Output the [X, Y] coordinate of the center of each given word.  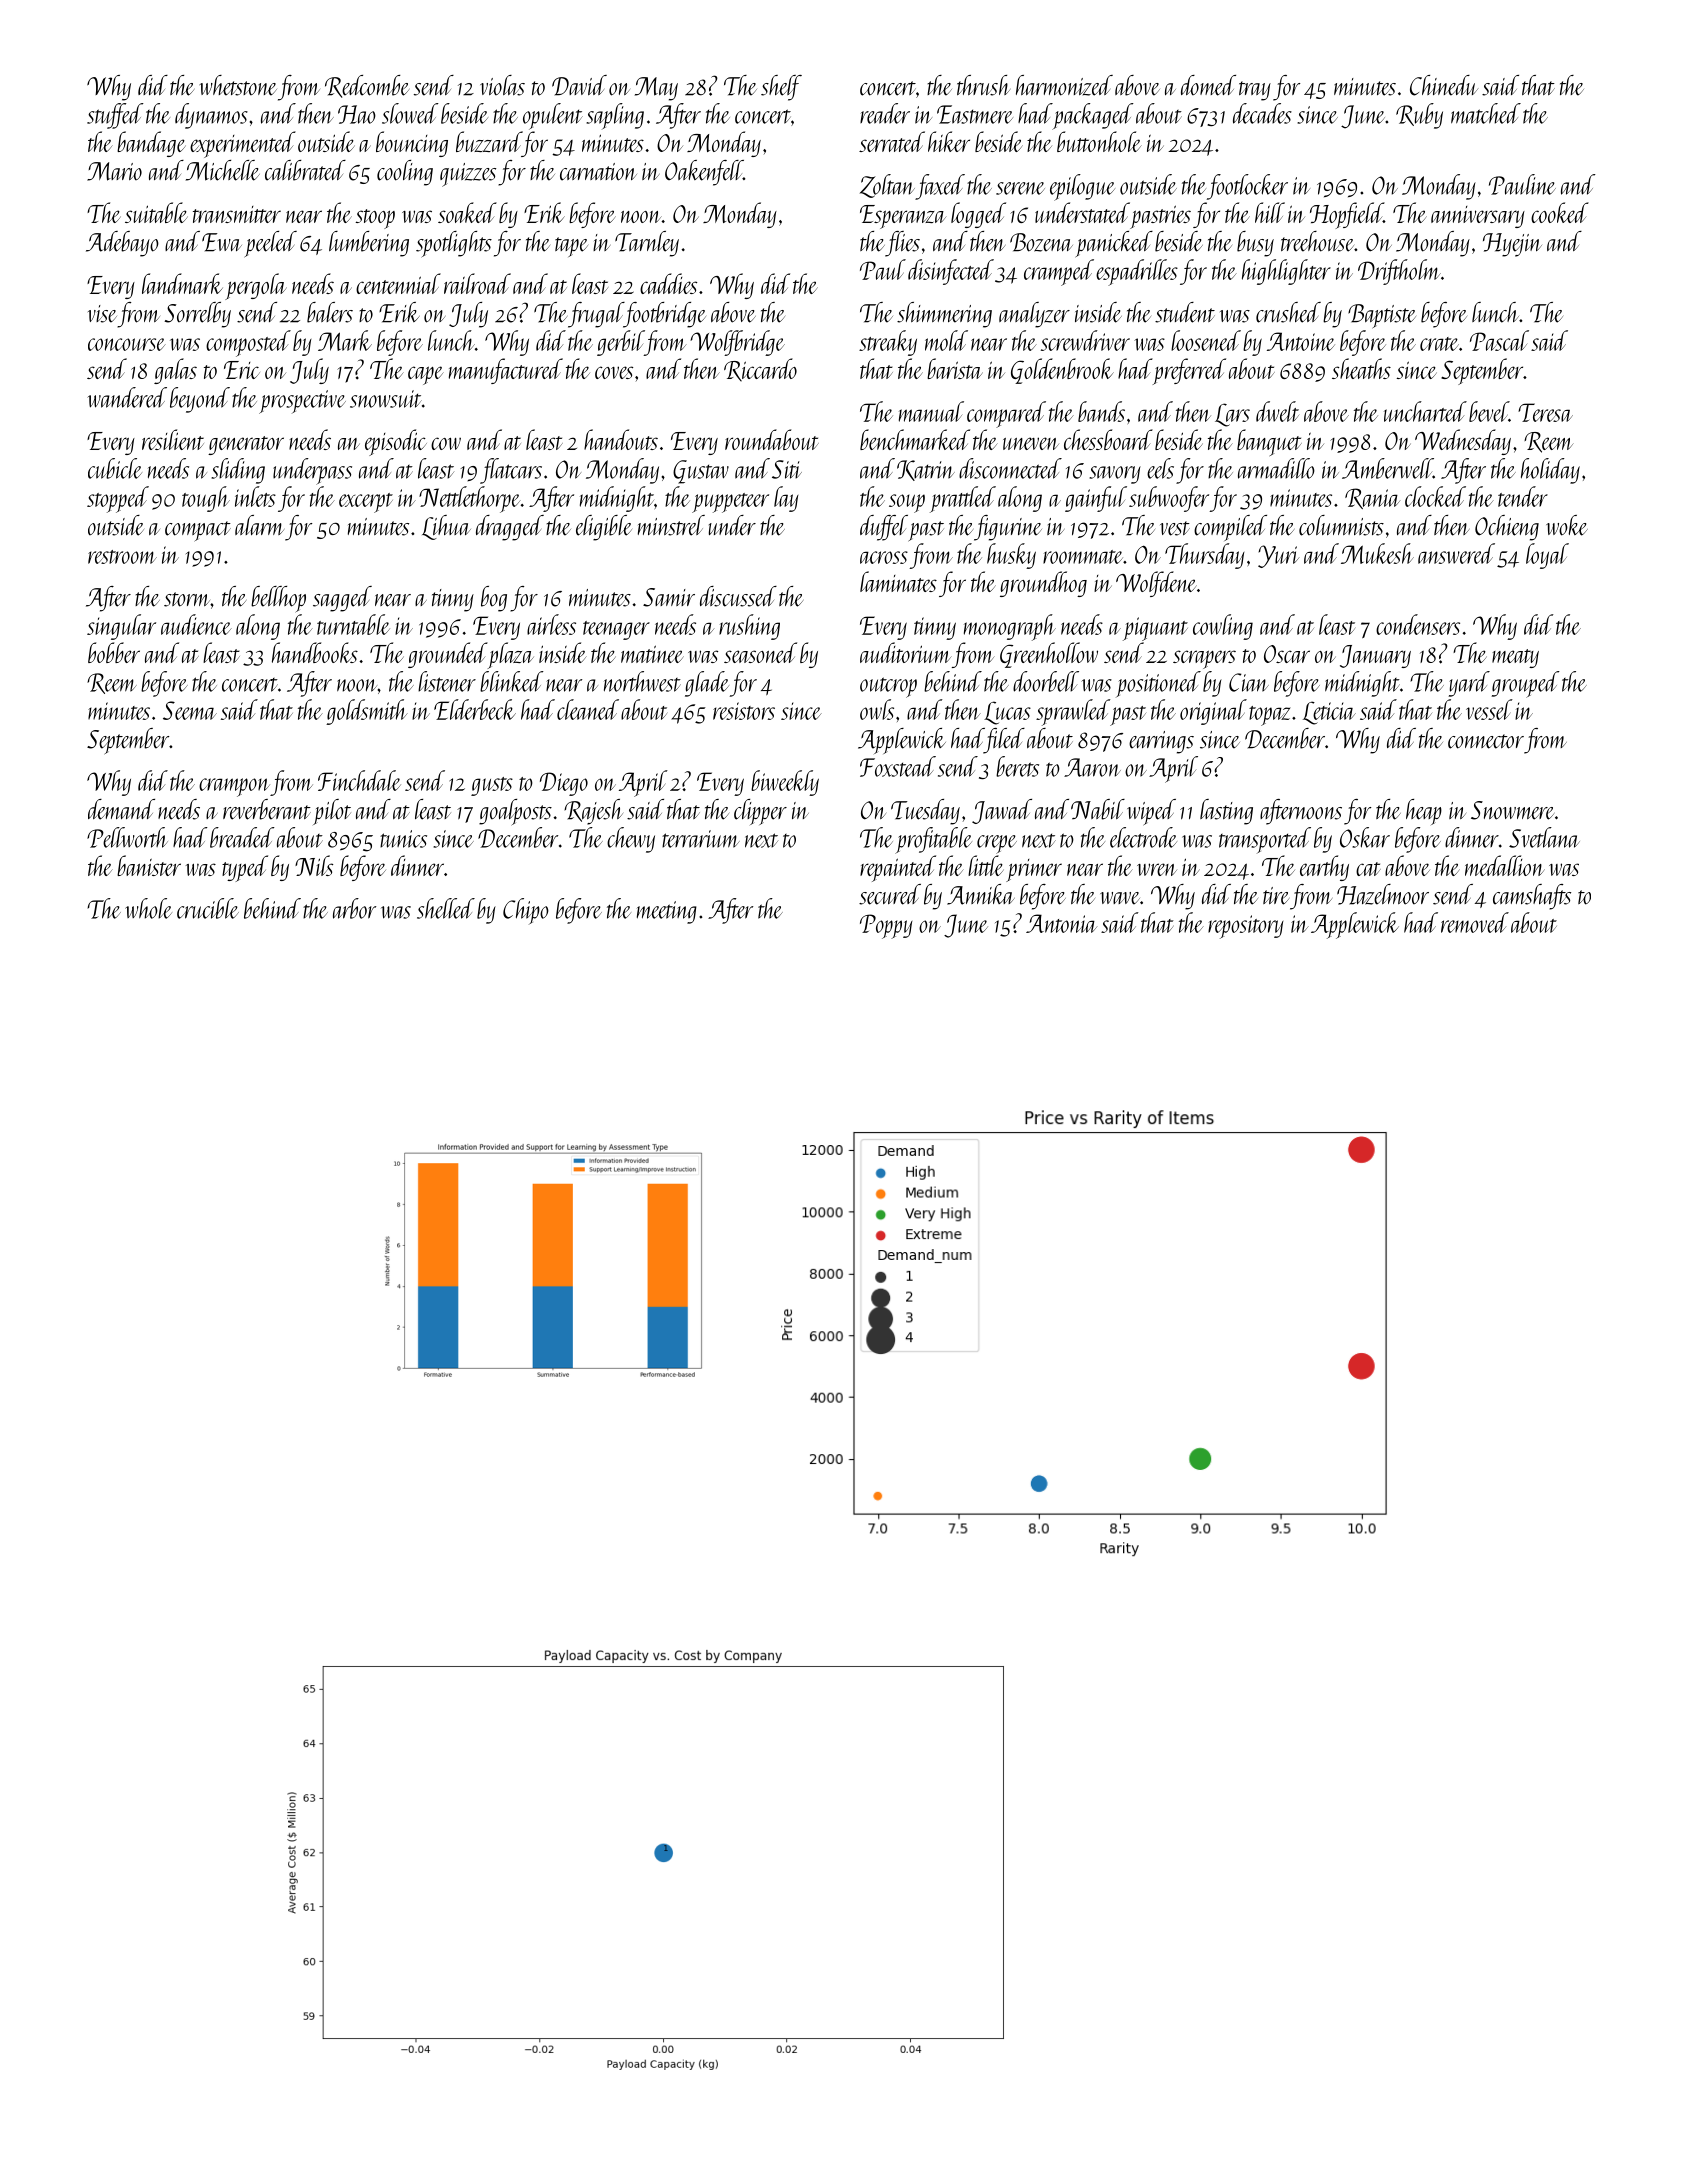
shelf [781, 88]
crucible [208, 908]
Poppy [886, 926]
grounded [447, 655]
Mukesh [1377, 553]
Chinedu [1444, 85]
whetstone [238, 85]
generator [246, 445]
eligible [604, 528]
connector [1486, 741]
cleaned [588, 709]
